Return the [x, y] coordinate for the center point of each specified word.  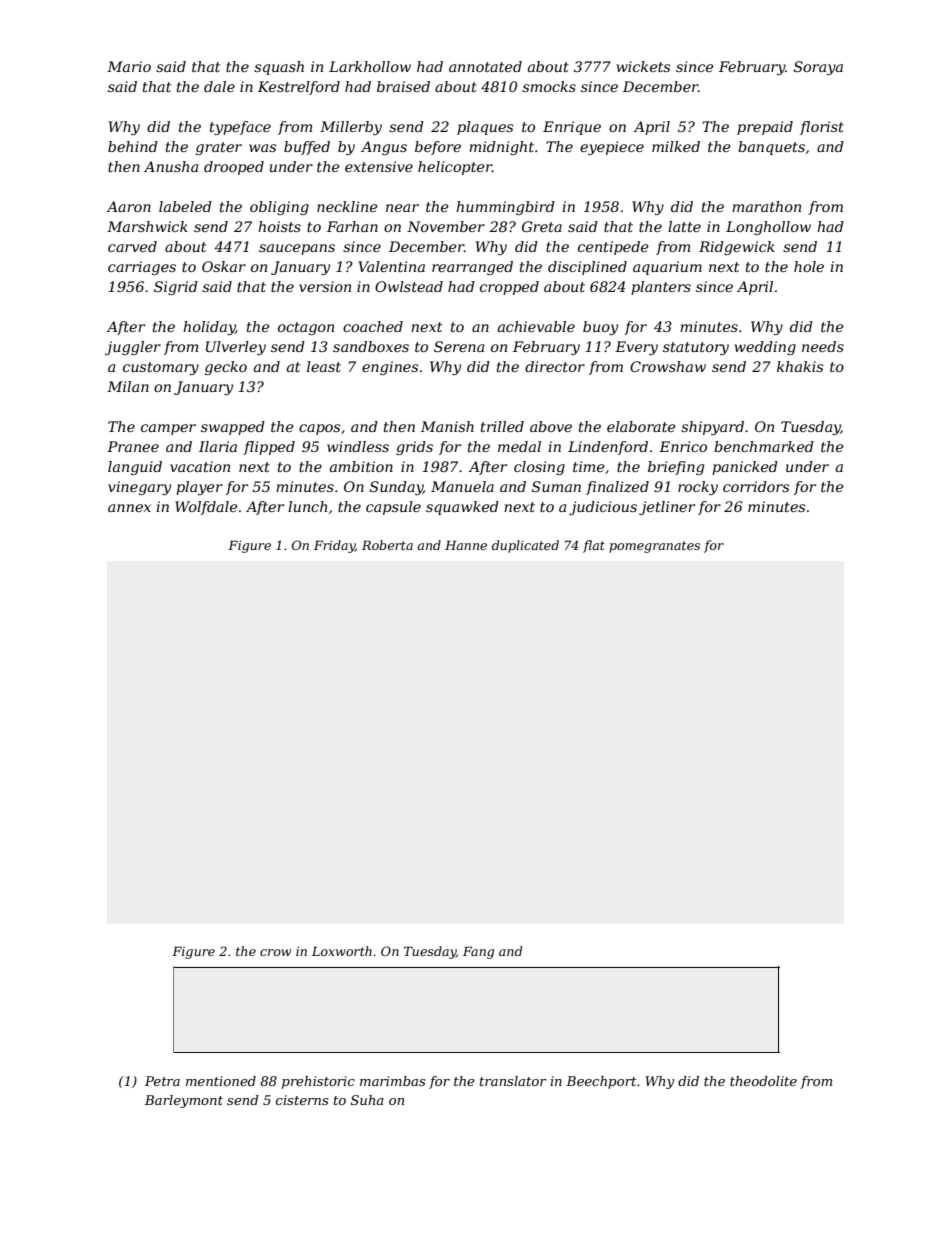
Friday [334, 546]
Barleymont [184, 1101]
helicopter [455, 168]
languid [135, 468]
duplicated [525, 546]
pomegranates [654, 547]
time [589, 466]
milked [676, 146]
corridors [756, 486]
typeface [240, 128]
